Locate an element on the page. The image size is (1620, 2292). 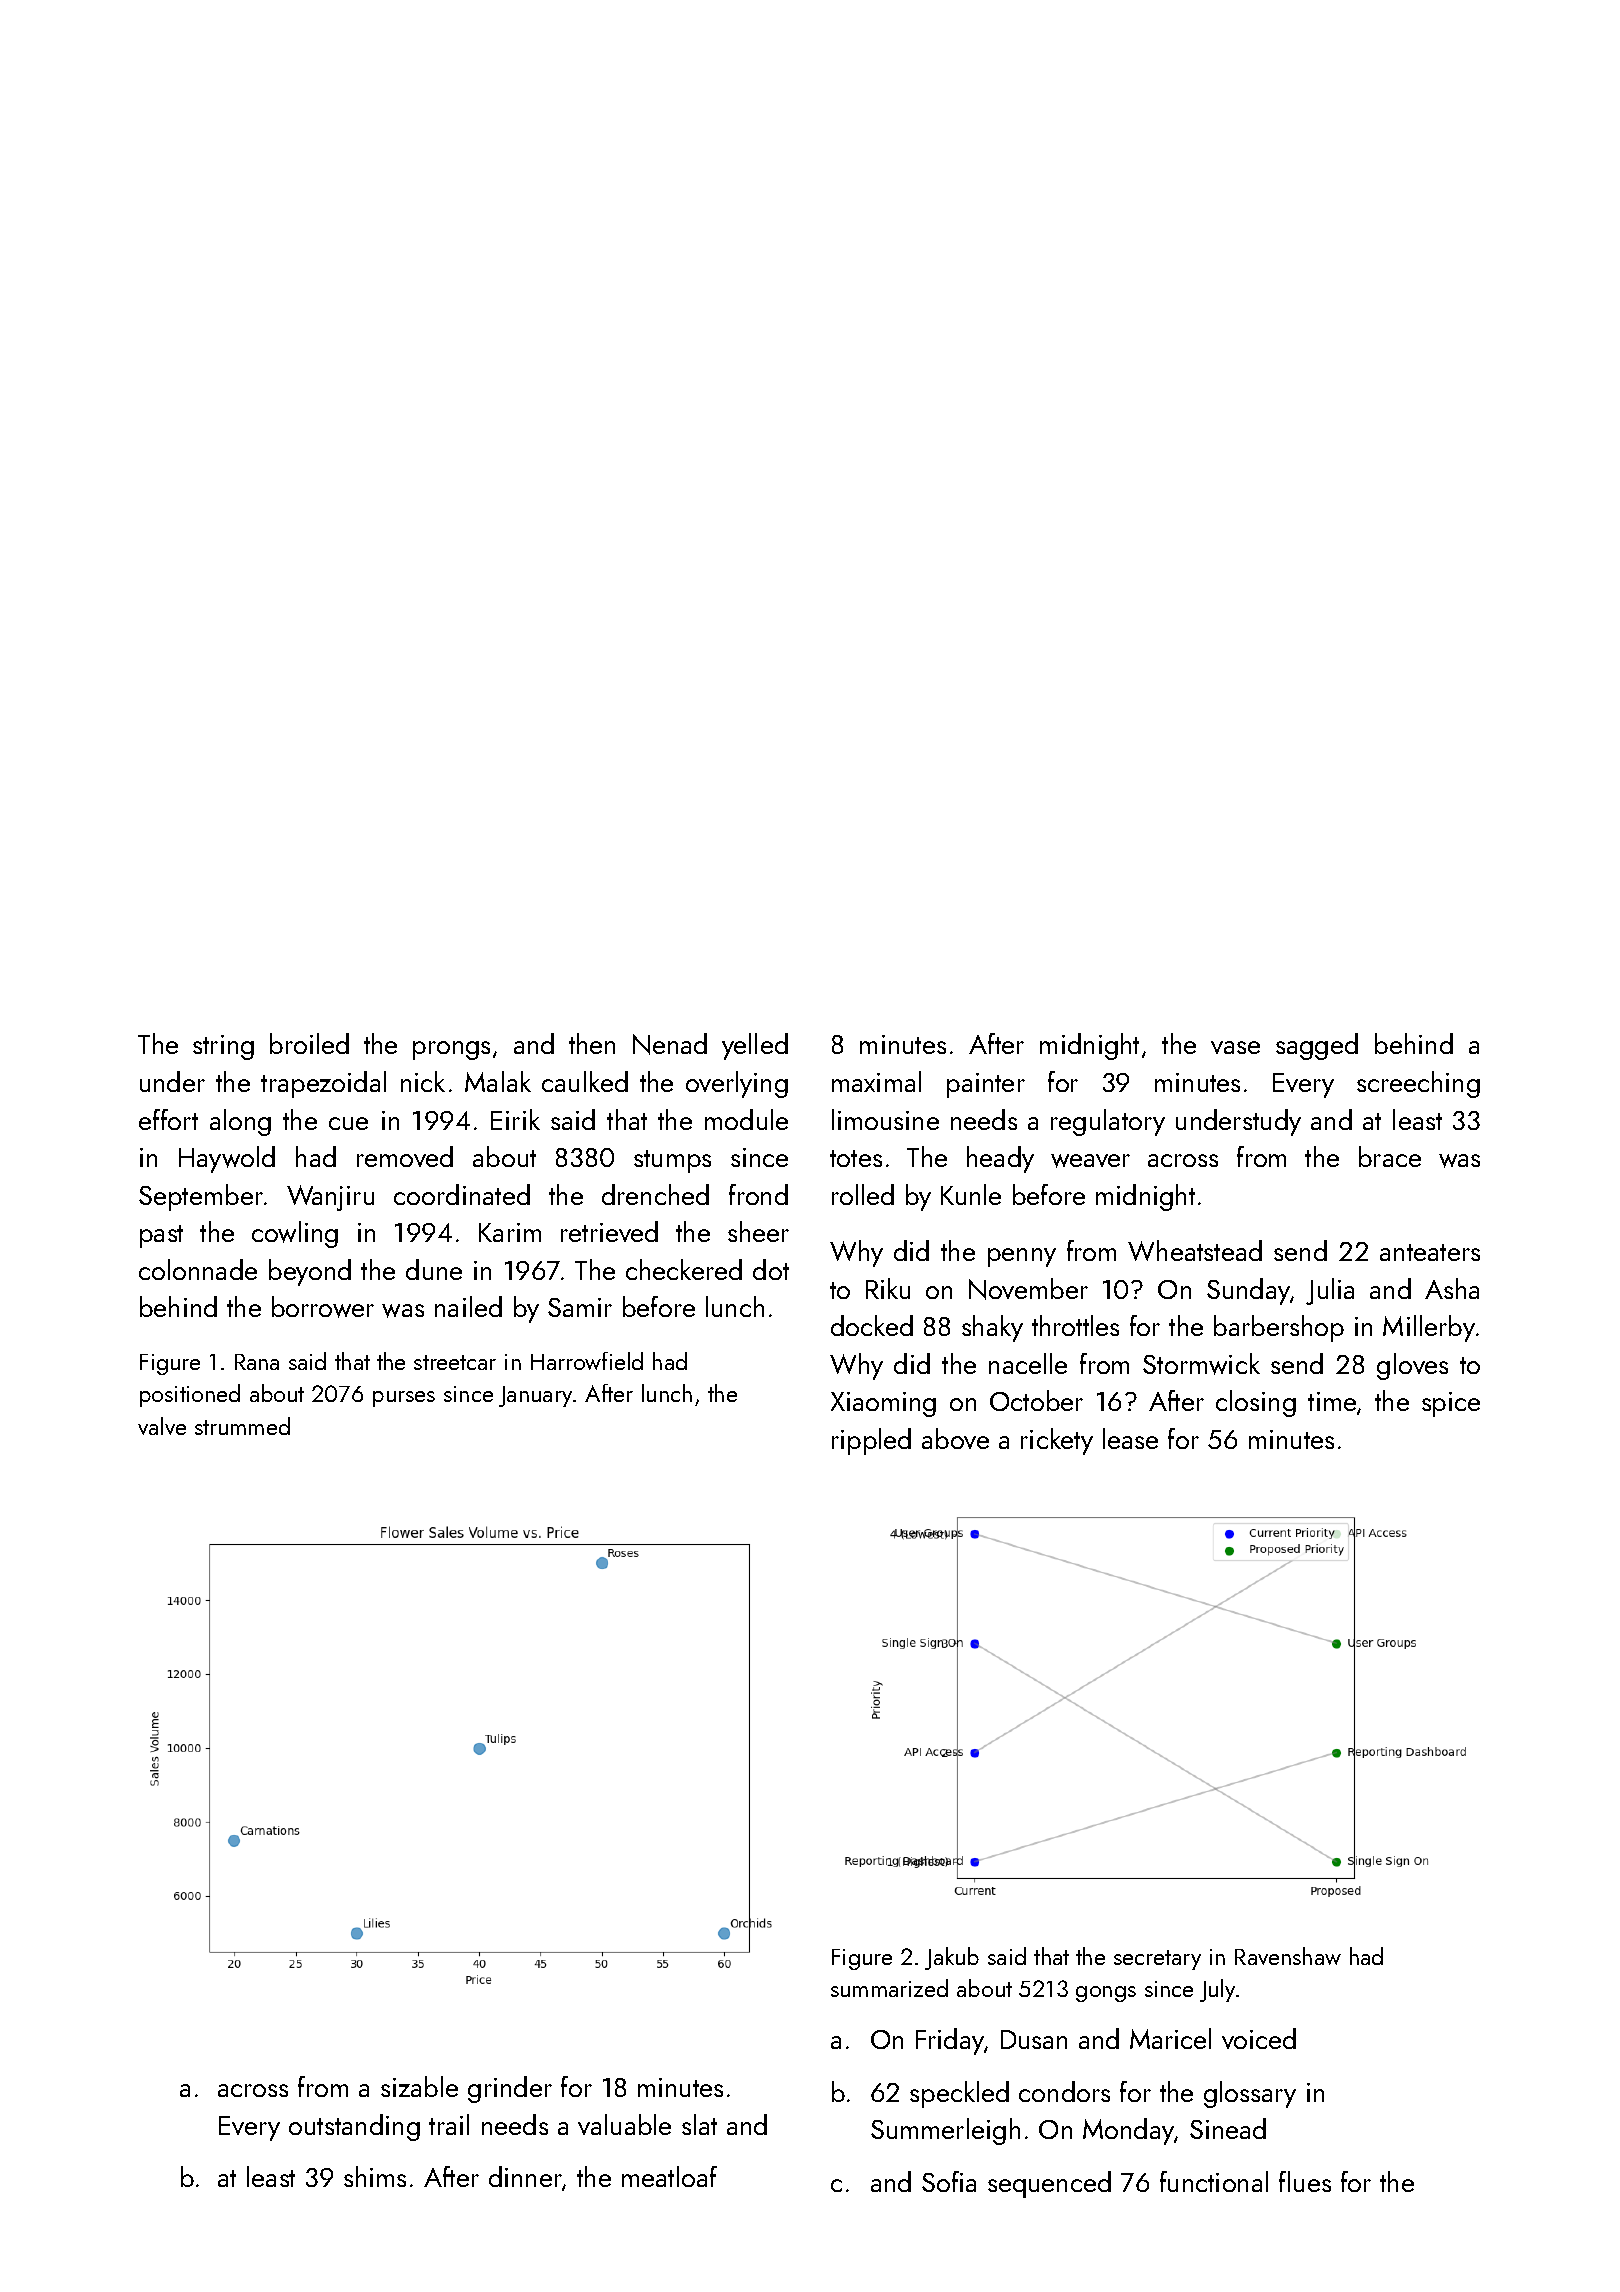
Ravenshaw is located at coordinates (1288, 1956).
